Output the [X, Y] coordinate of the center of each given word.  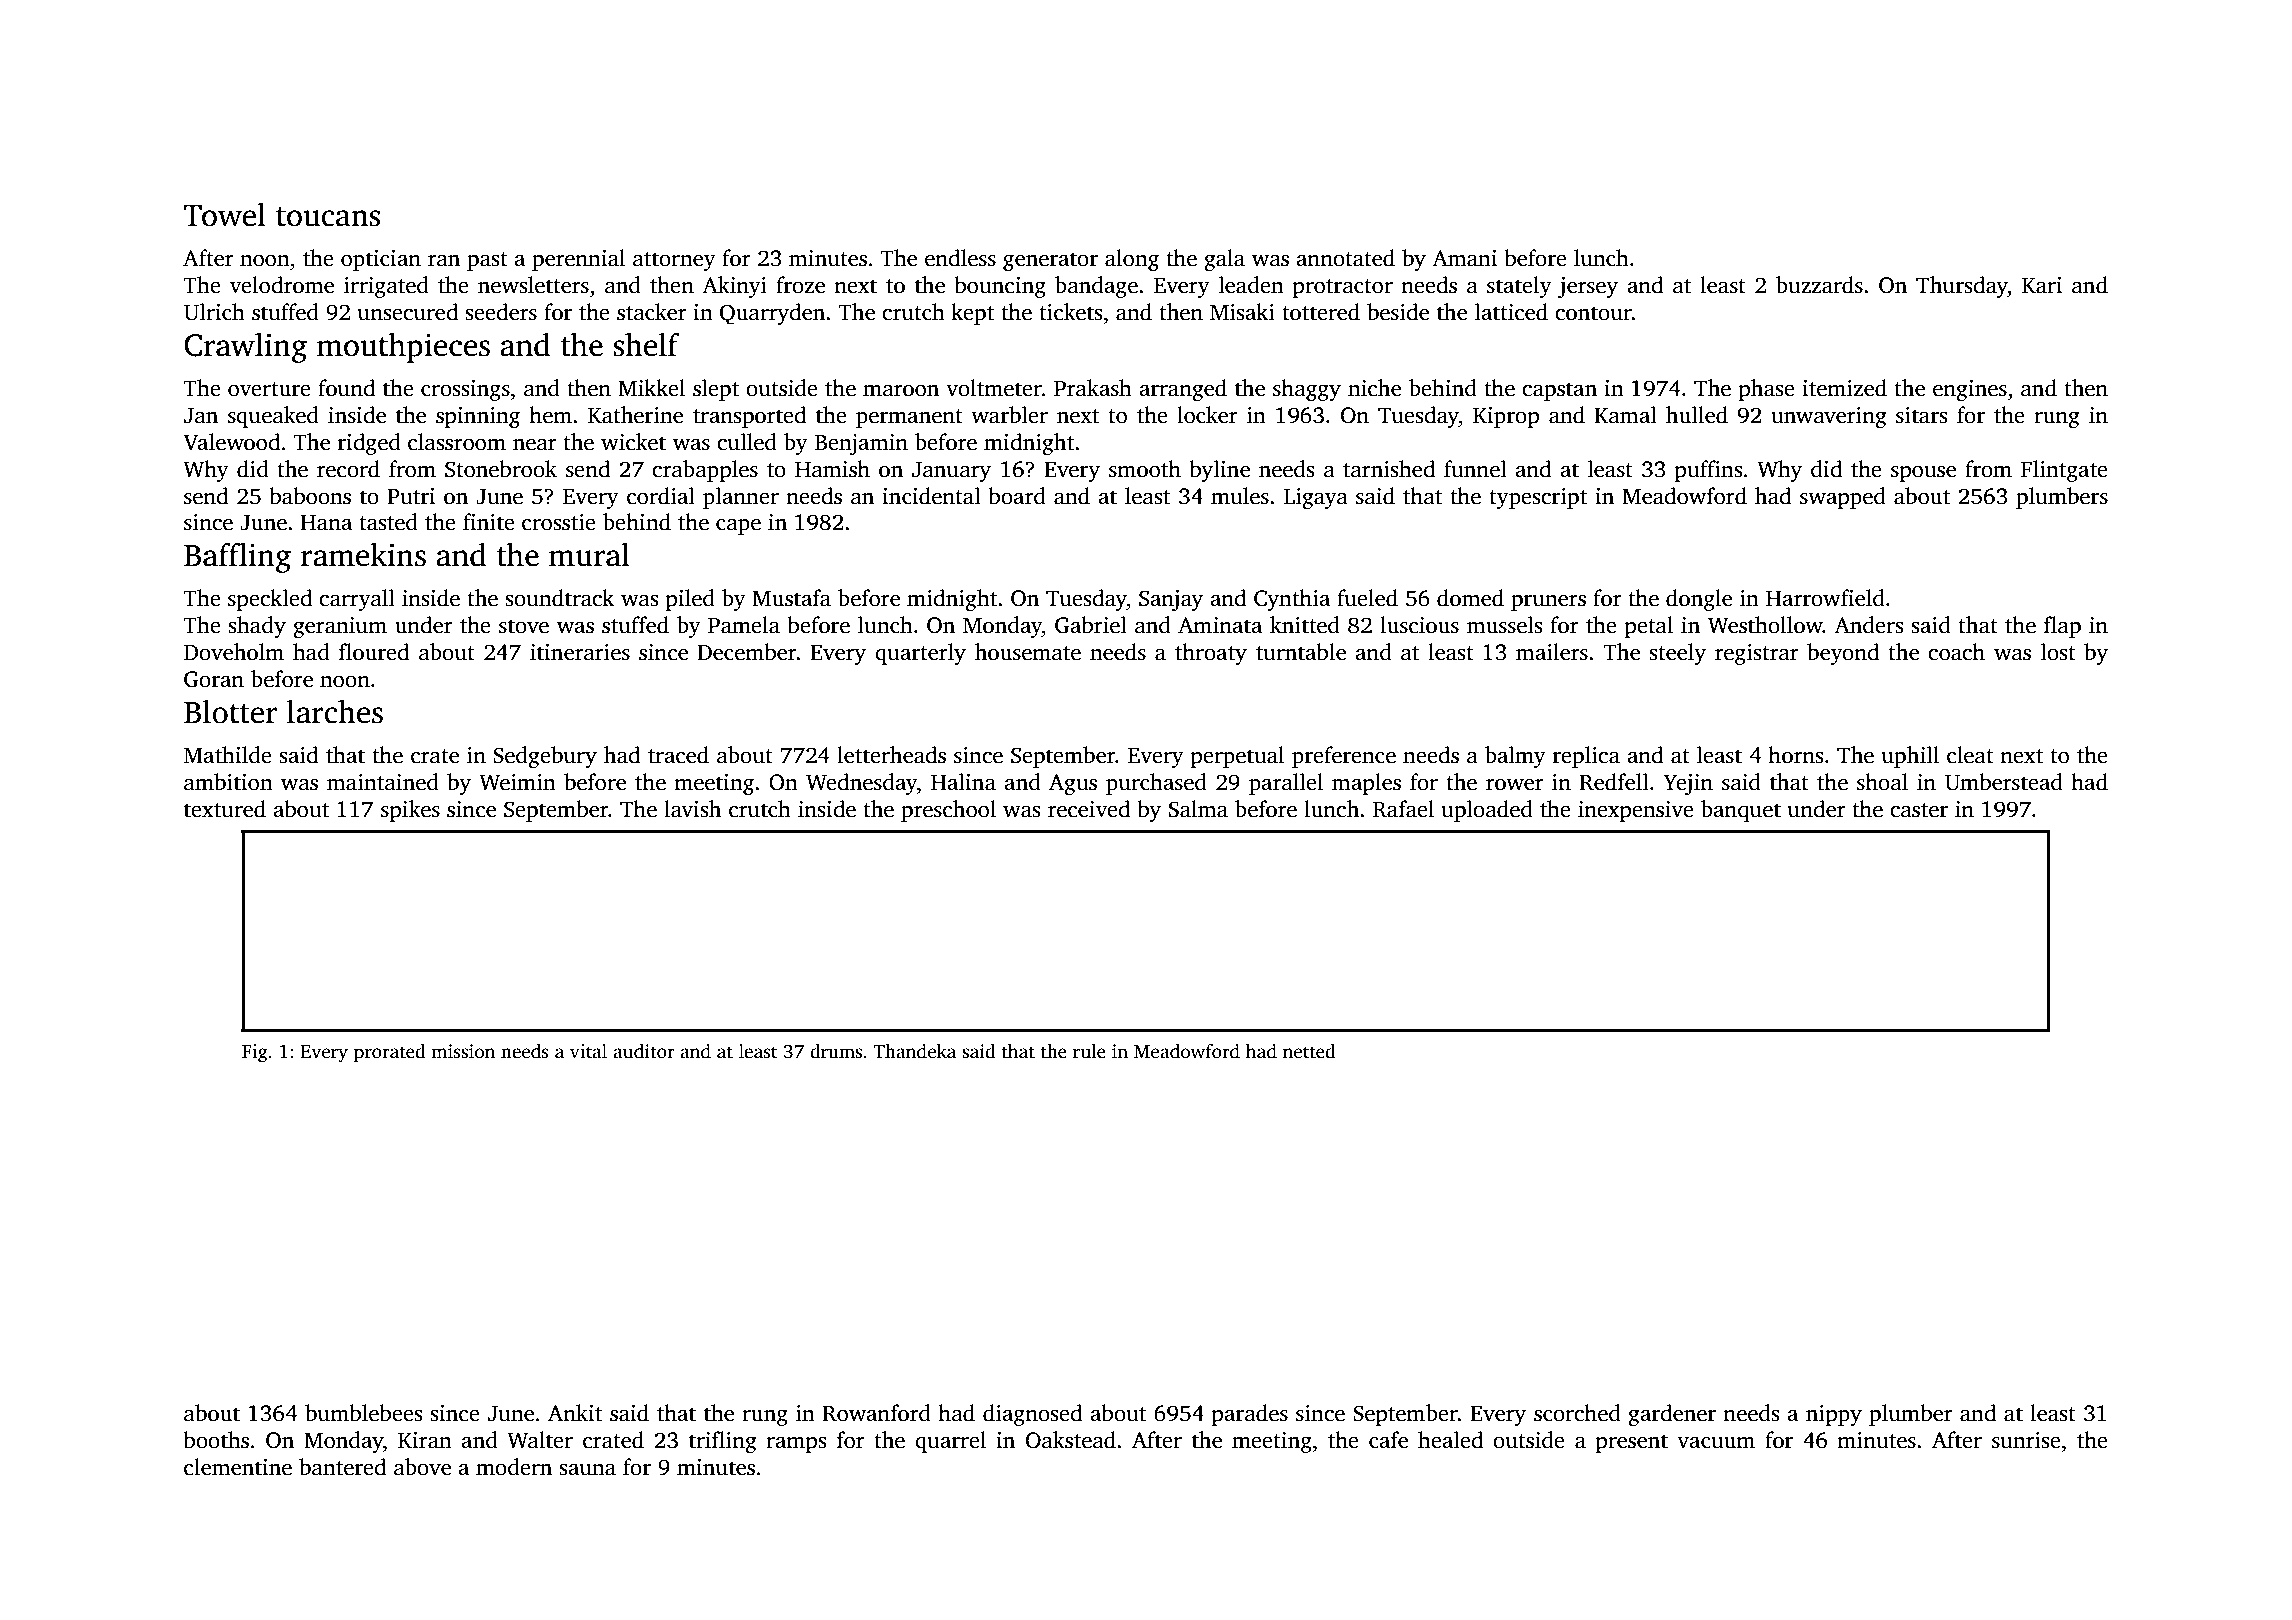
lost [2058, 652]
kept [972, 314]
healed [1450, 1440]
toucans [328, 217]
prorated [390, 1053]
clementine [238, 1467]
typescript [1538, 498]
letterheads [891, 755]
